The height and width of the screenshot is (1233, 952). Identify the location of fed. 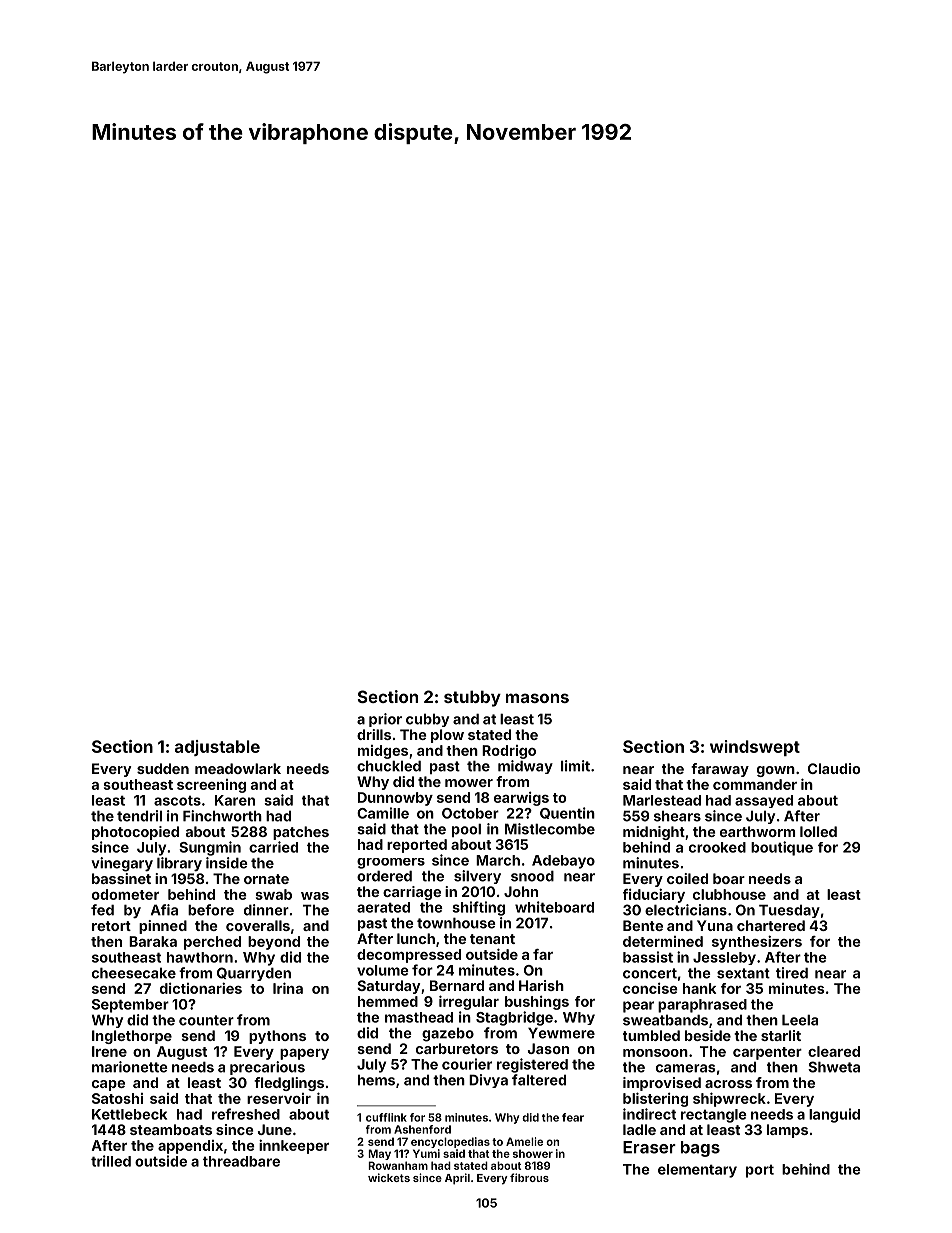
(102, 910).
